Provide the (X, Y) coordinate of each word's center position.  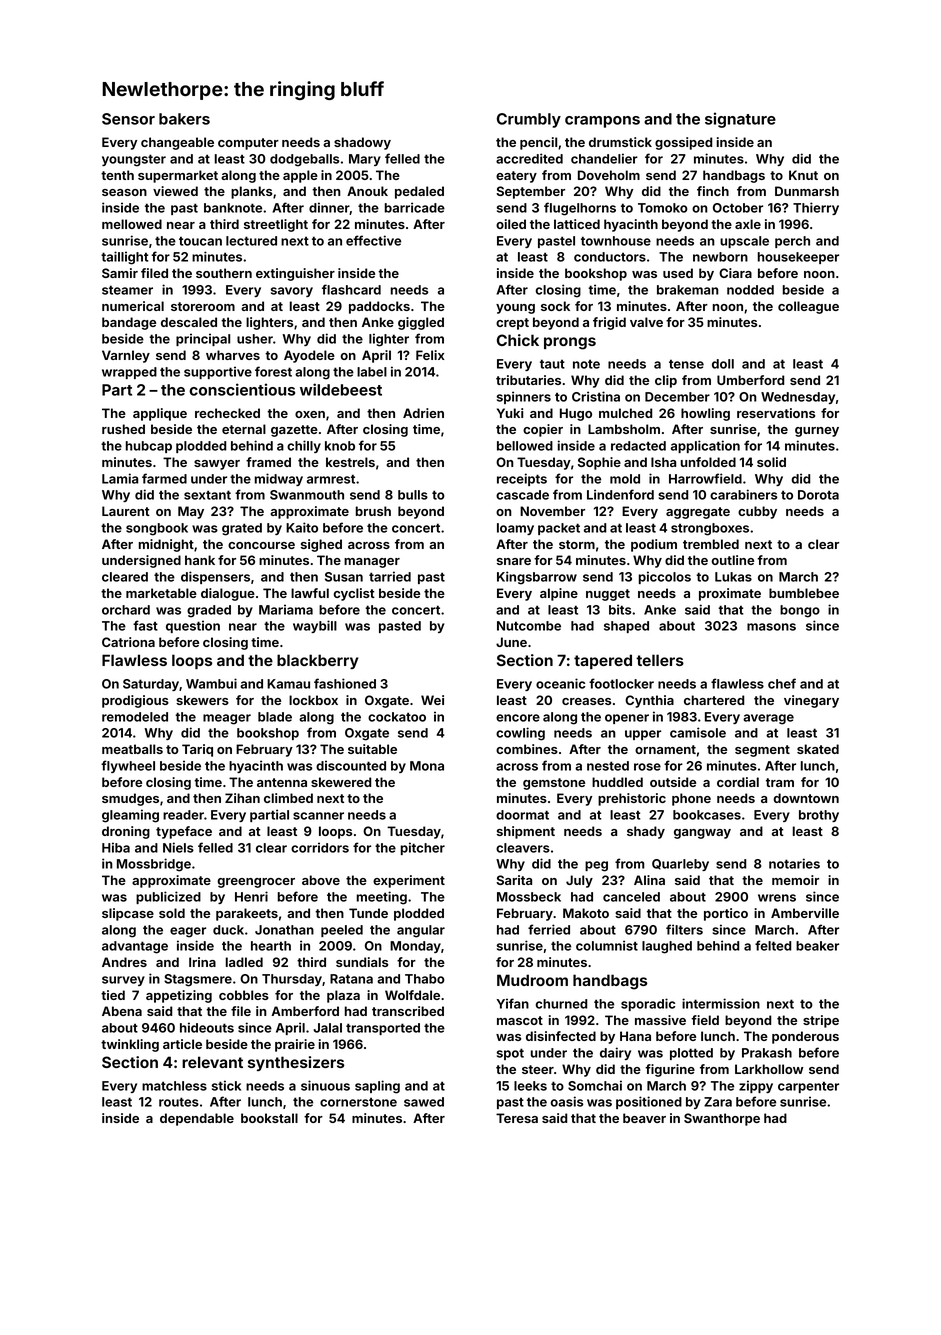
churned (562, 1004)
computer (248, 144)
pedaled (419, 192)
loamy (515, 529)
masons (771, 627)
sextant (207, 495)
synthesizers (296, 1063)
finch (713, 191)
